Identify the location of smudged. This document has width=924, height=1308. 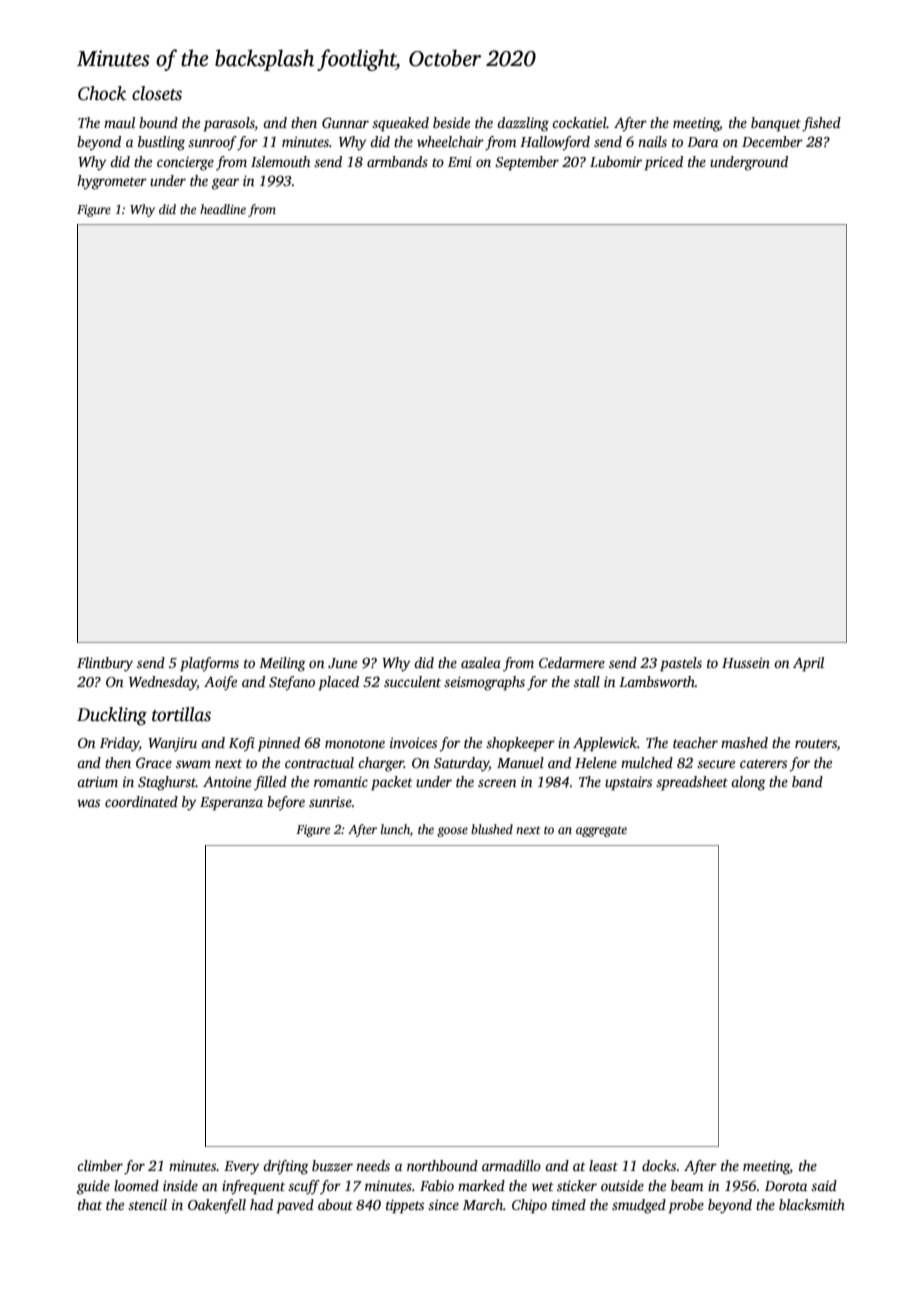
(639, 1206).
